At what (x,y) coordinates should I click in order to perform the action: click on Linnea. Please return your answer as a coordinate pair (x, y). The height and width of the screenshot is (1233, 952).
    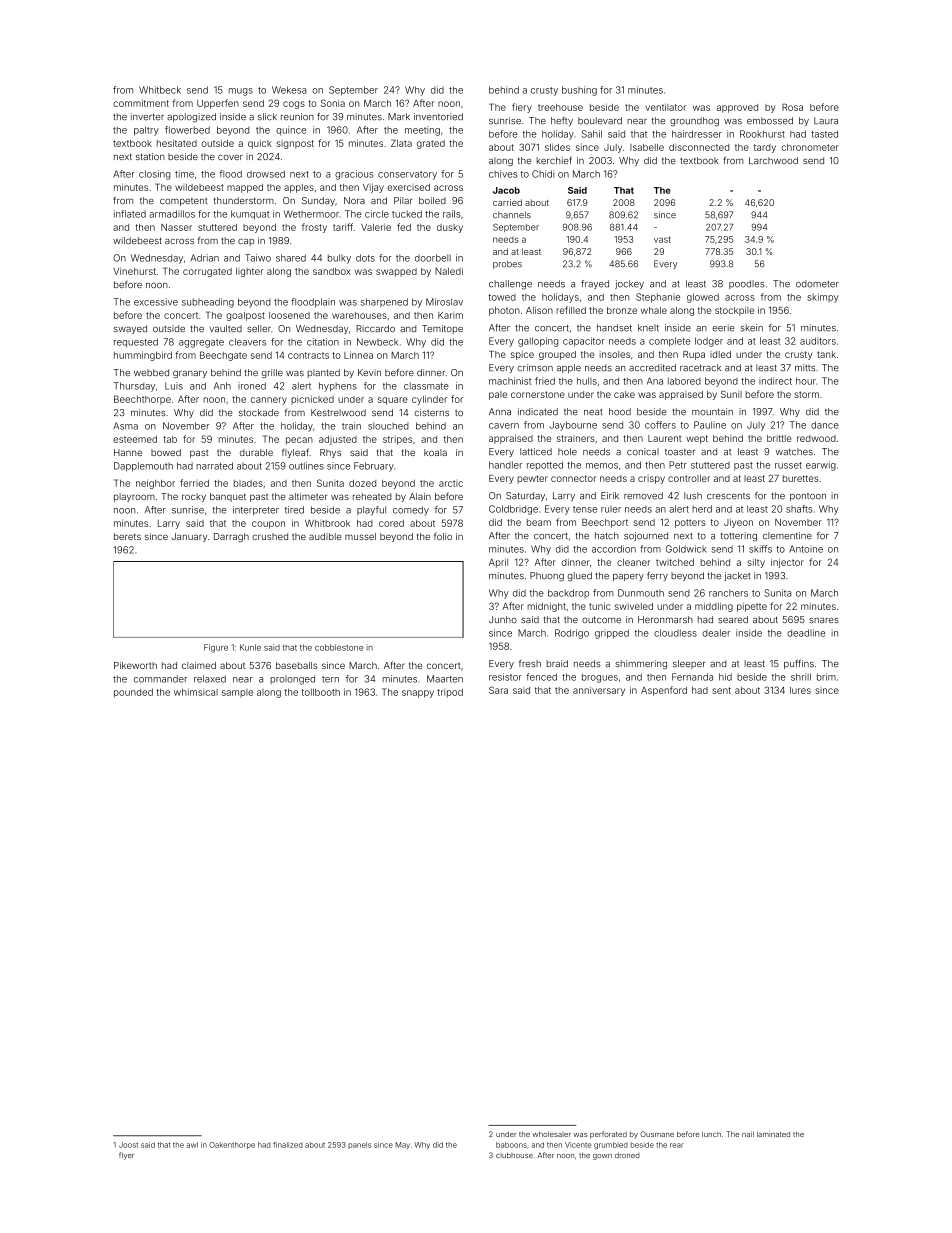
    Looking at the image, I should click on (358, 355).
